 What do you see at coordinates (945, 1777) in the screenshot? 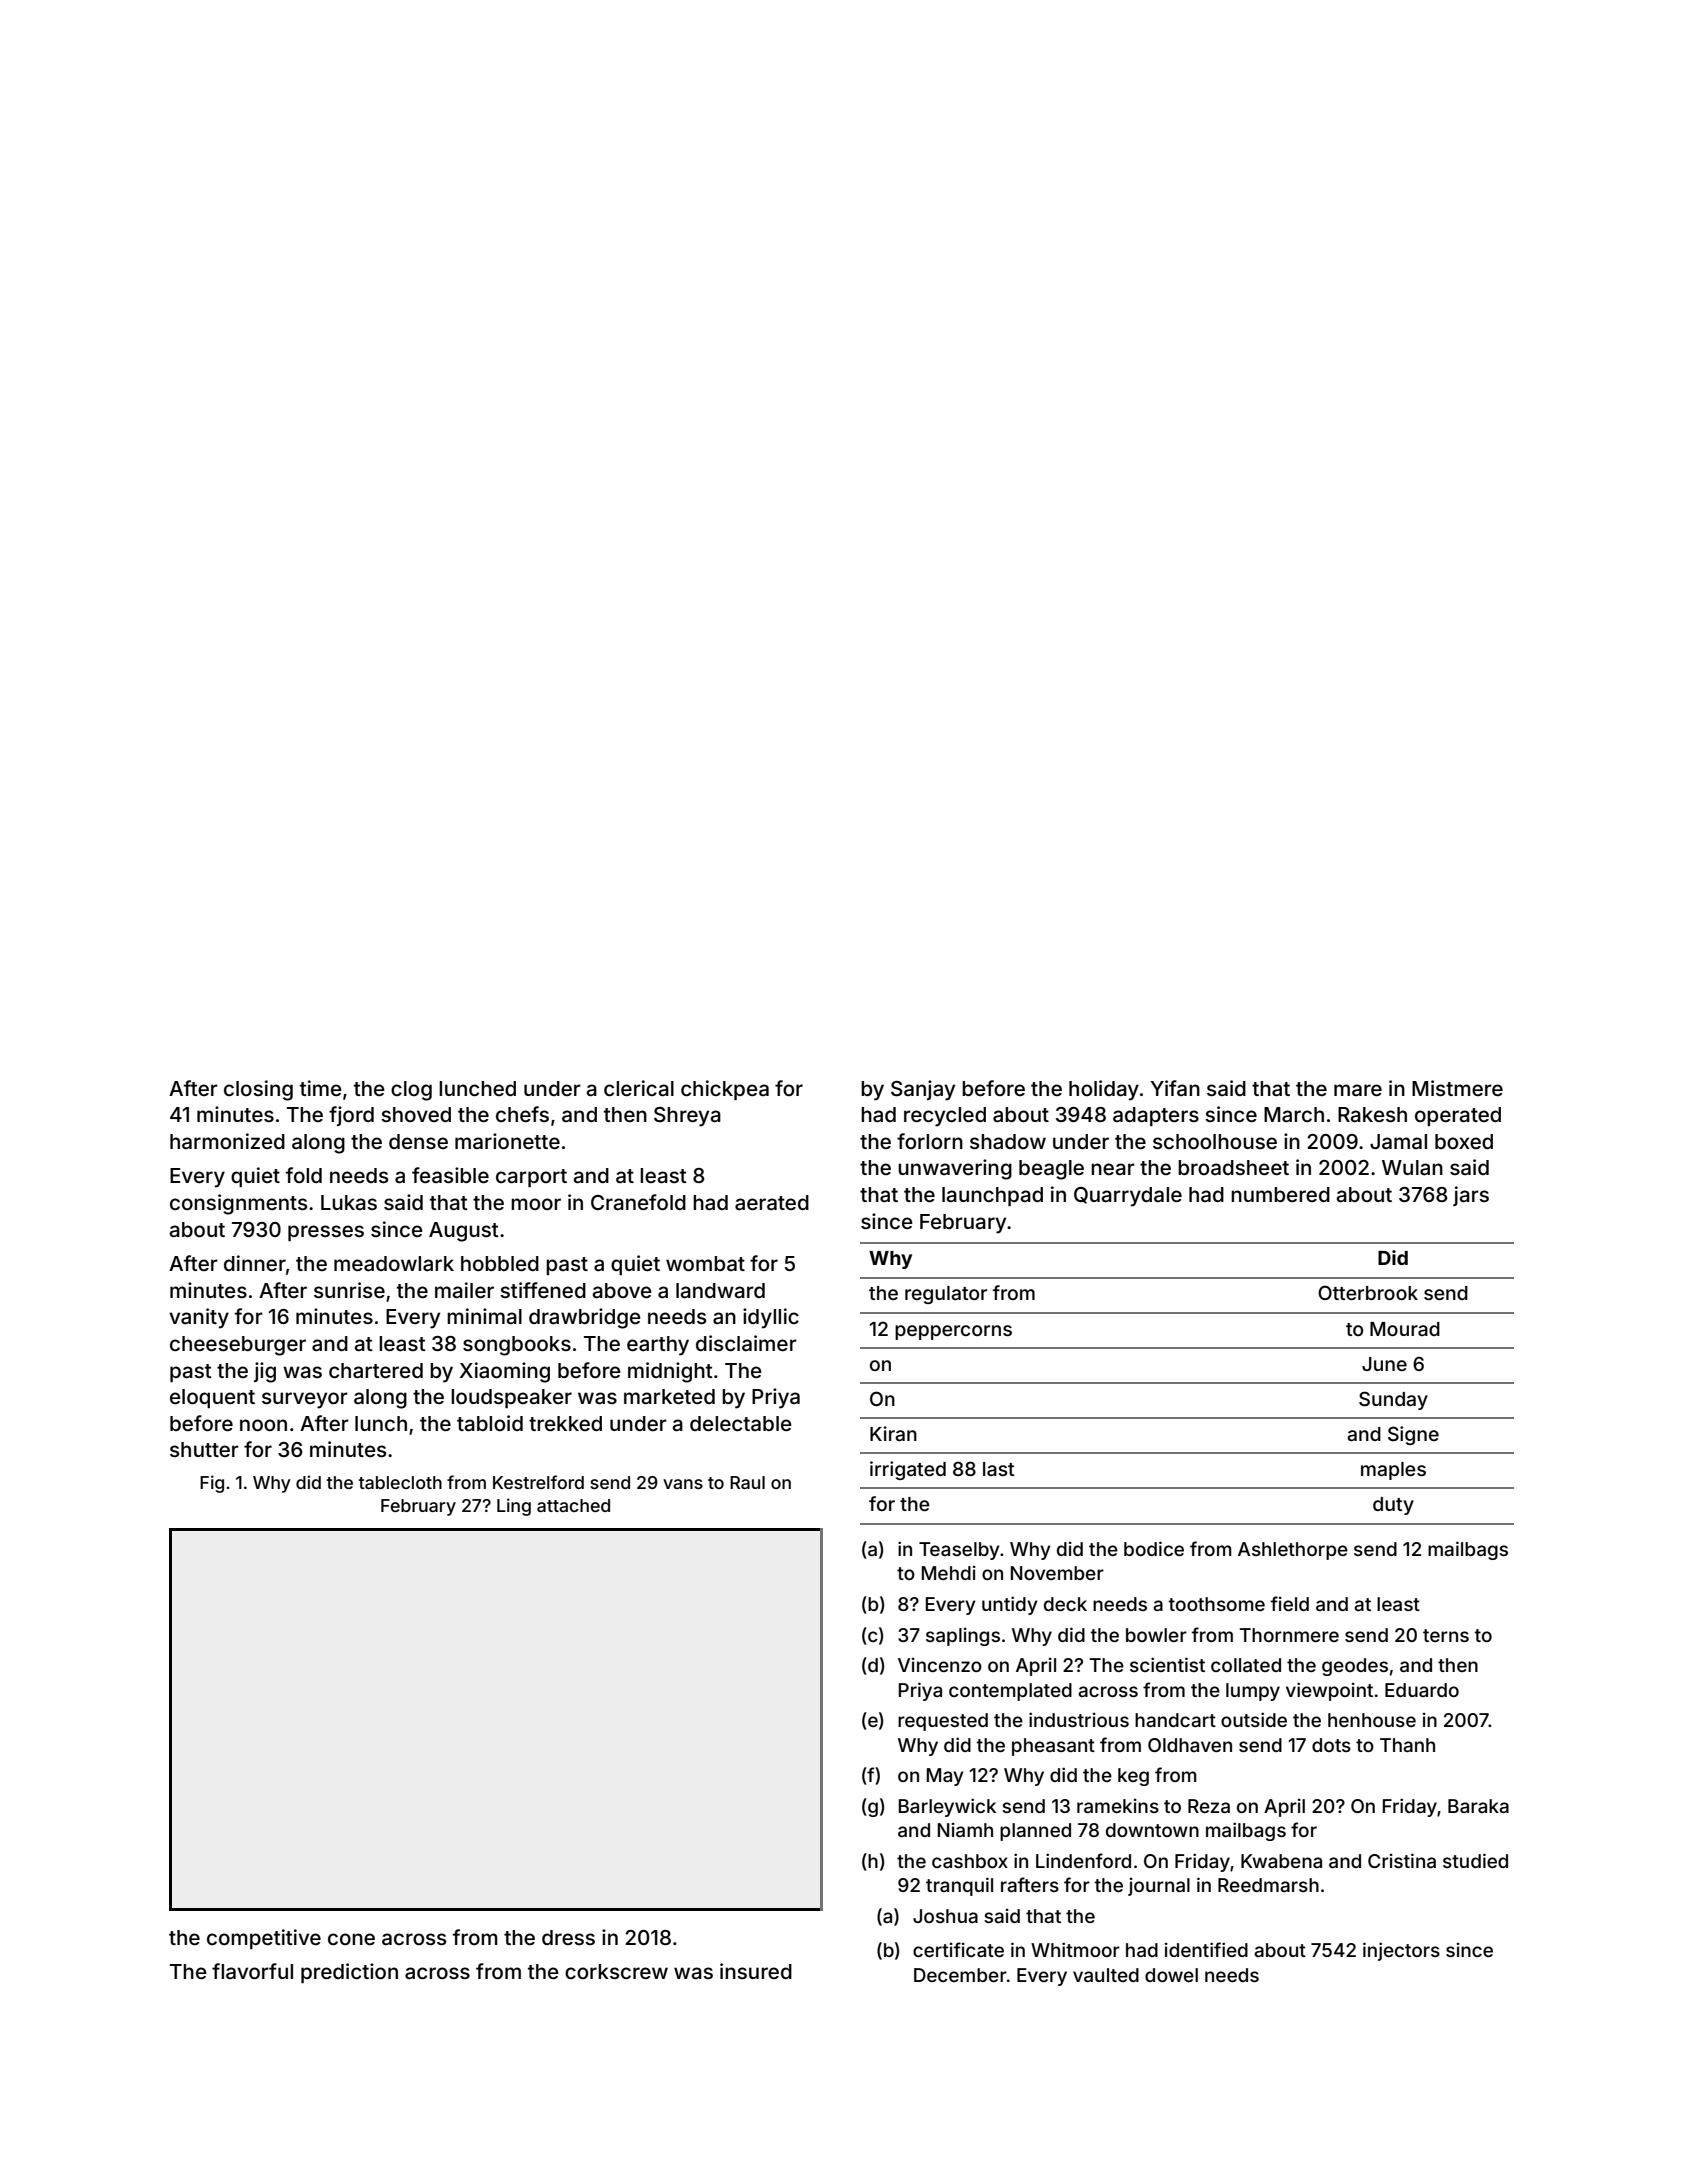
I see `May` at bounding box center [945, 1777].
